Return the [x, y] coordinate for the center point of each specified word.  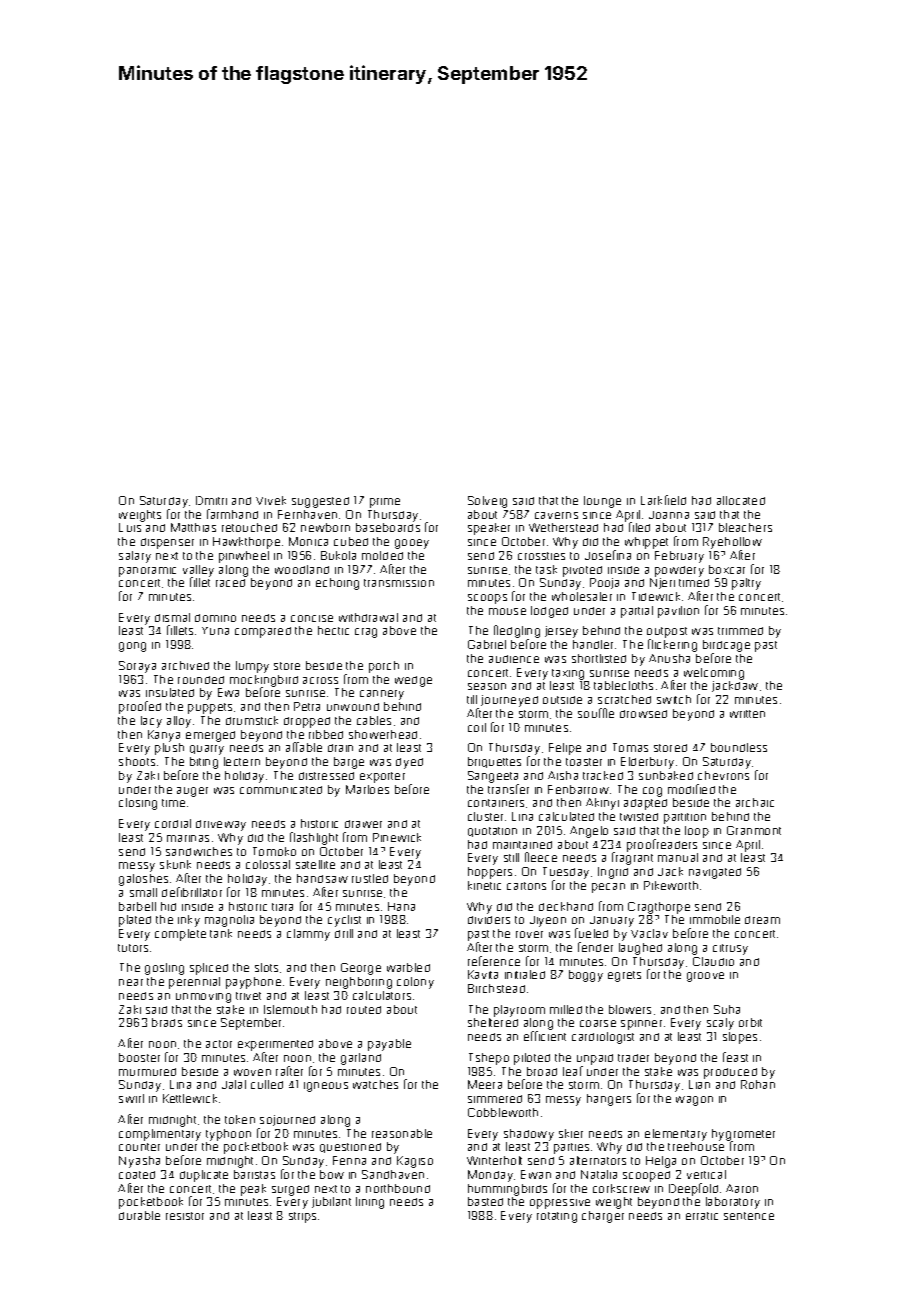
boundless [739, 747]
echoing [337, 584]
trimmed [740, 631]
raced [230, 583]
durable [139, 1215]
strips [302, 1217]
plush [169, 749]
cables [374, 720]
